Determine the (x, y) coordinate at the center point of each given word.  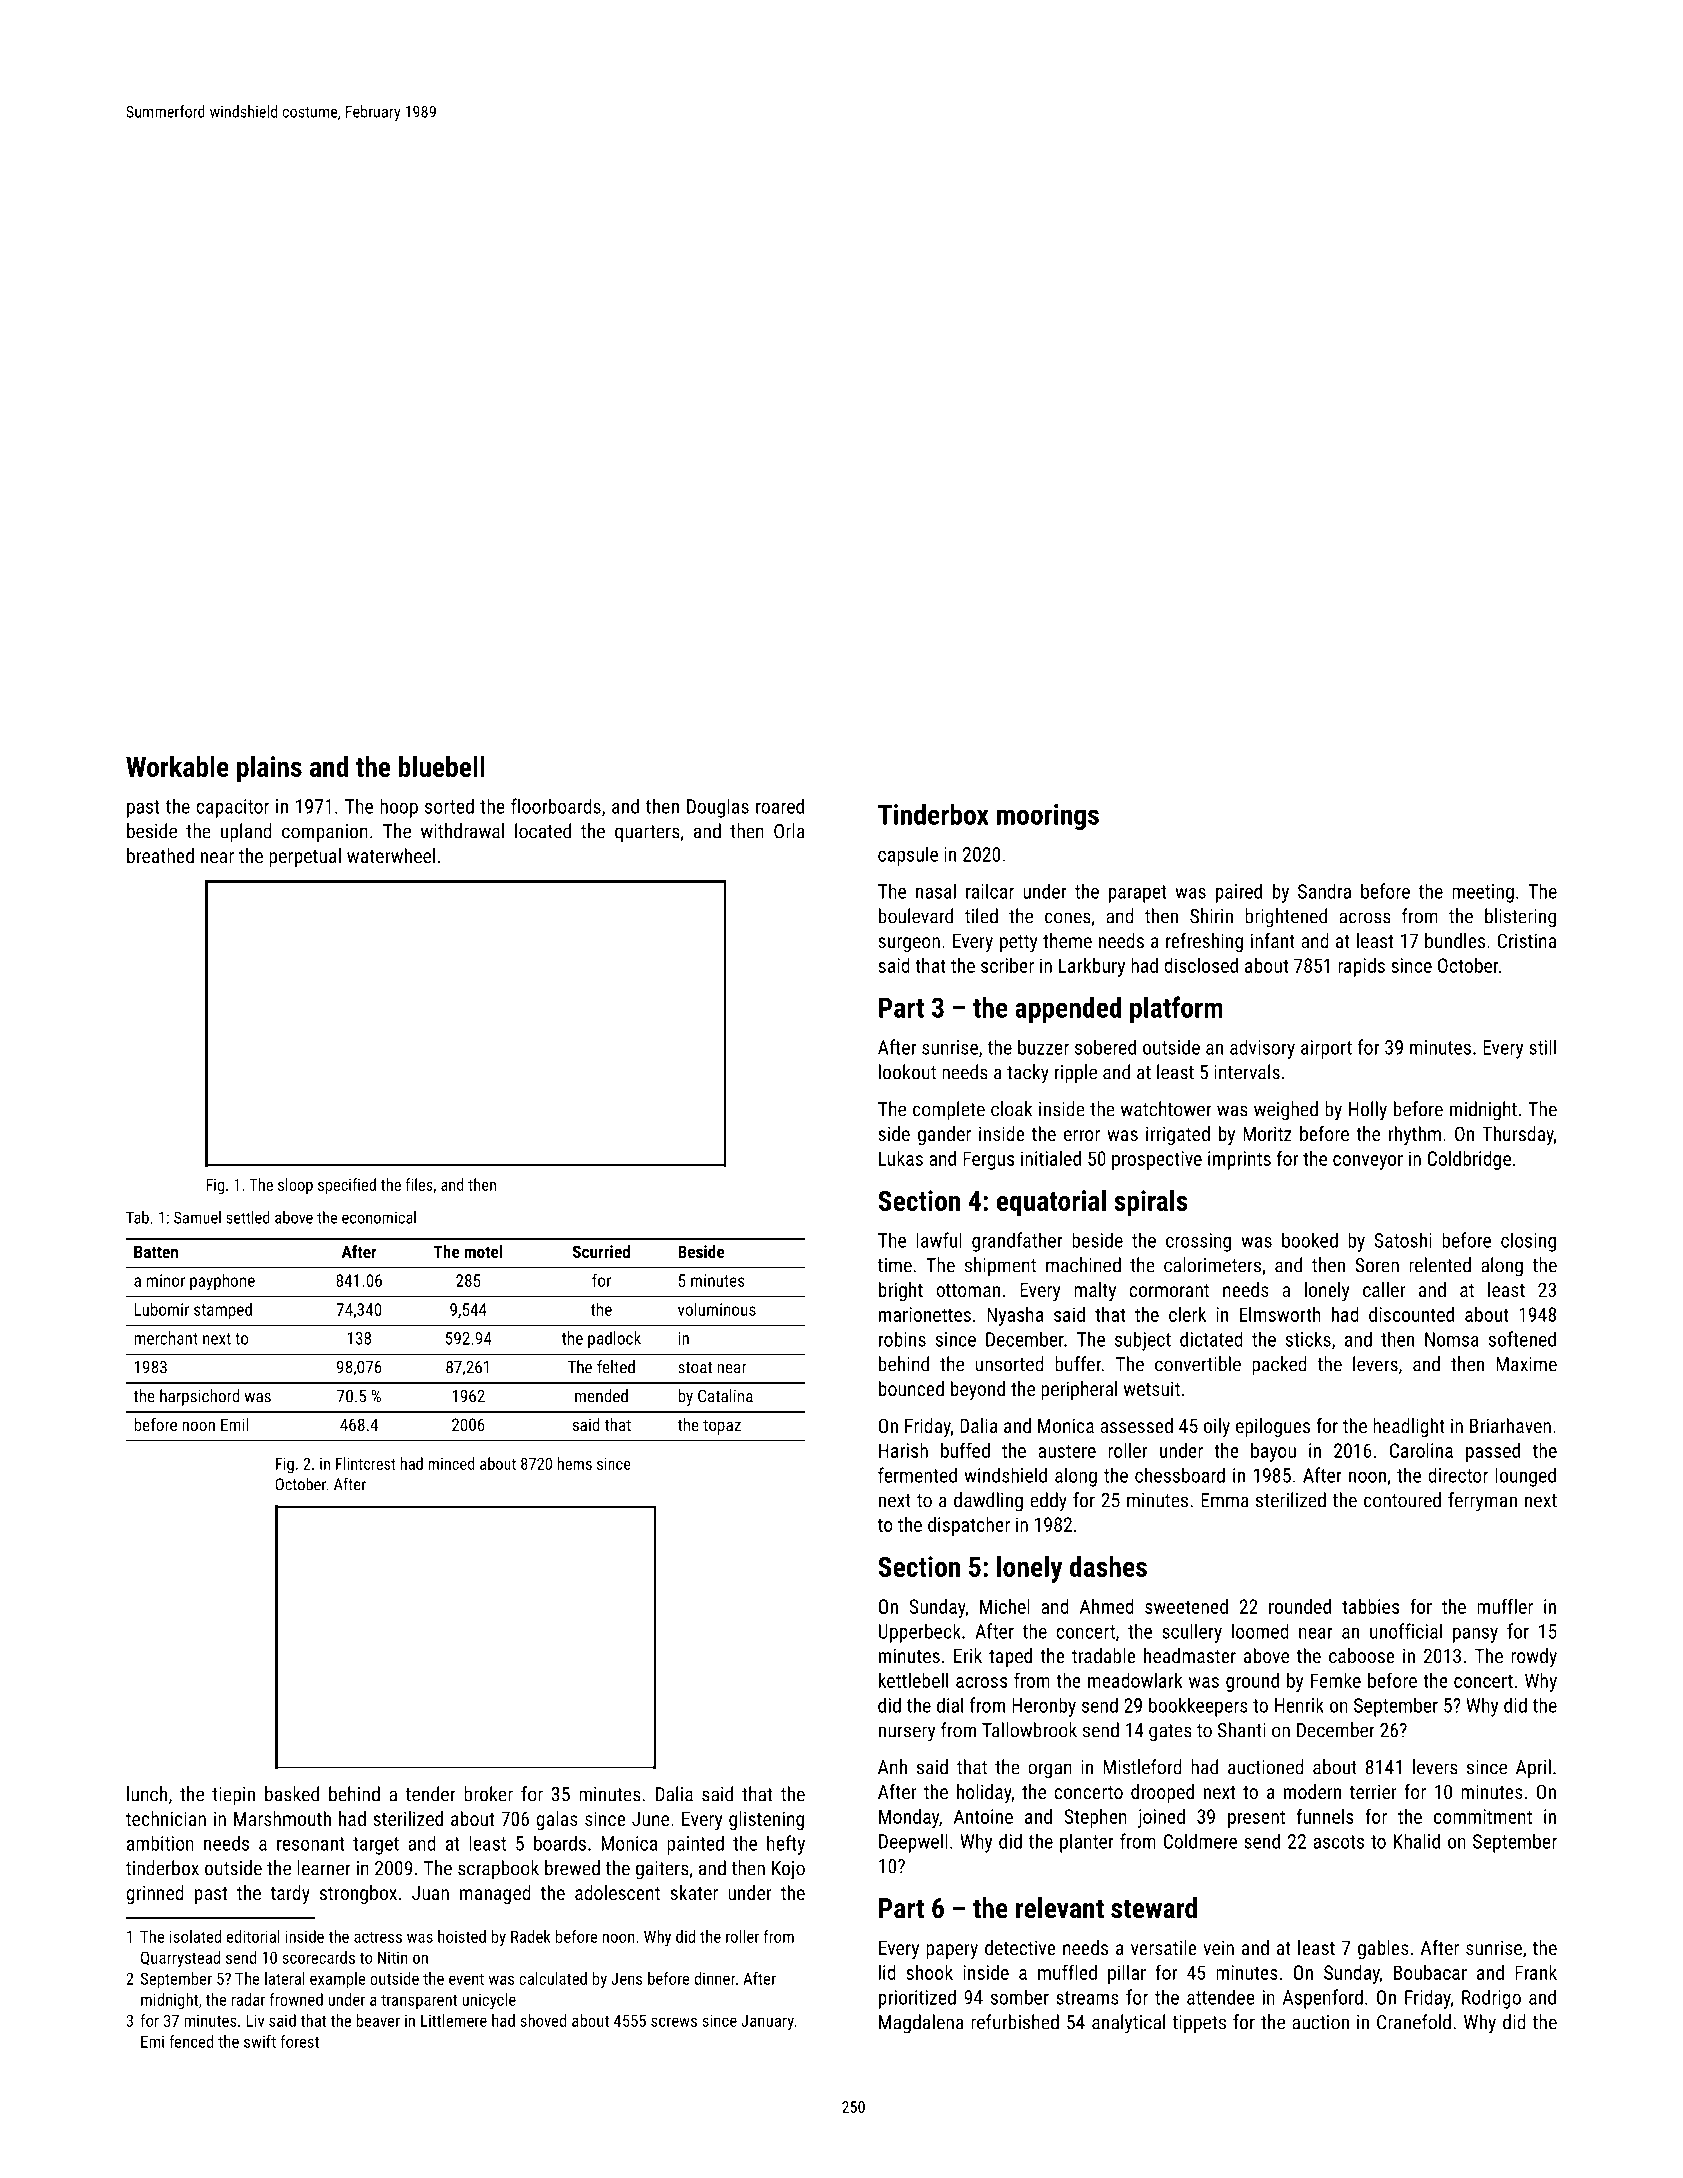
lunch (147, 1794)
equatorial (1051, 1203)
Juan (430, 1893)
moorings (1048, 817)
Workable (177, 766)
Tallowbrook (1029, 1730)
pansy (1475, 1635)
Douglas (718, 808)
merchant (166, 1338)
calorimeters (1212, 1265)
